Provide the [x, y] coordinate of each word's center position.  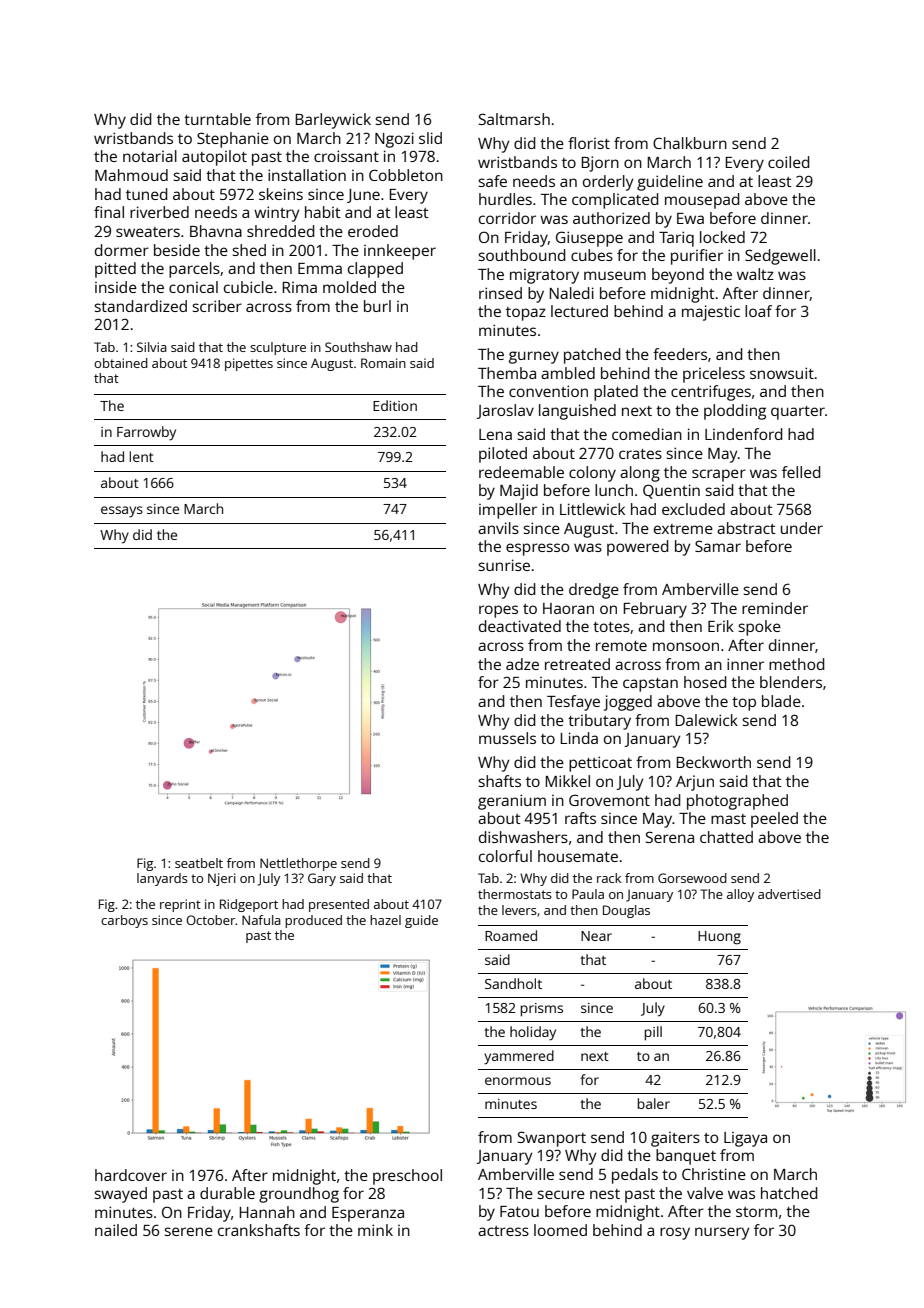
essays [122, 512]
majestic [711, 313]
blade [781, 701]
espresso [537, 549]
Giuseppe [589, 239]
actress [503, 1231]
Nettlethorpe [298, 864]
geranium [512, 802]
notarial [150, 156]
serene [188, 1231]
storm [756, 1212]
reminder [775, 608]
